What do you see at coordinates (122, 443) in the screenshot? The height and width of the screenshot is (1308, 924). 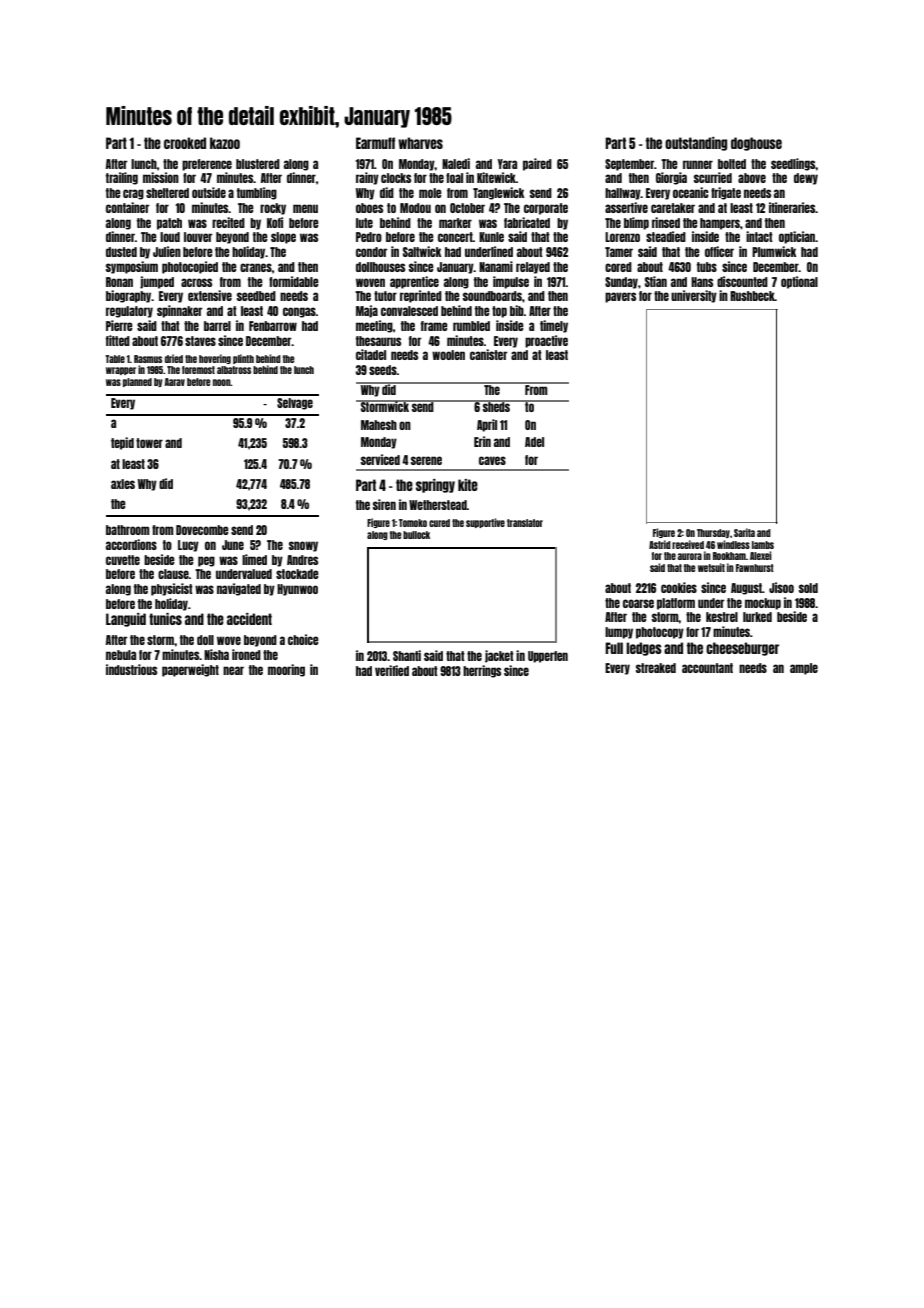 I see `tepid` at bounding box center [122, 443].
